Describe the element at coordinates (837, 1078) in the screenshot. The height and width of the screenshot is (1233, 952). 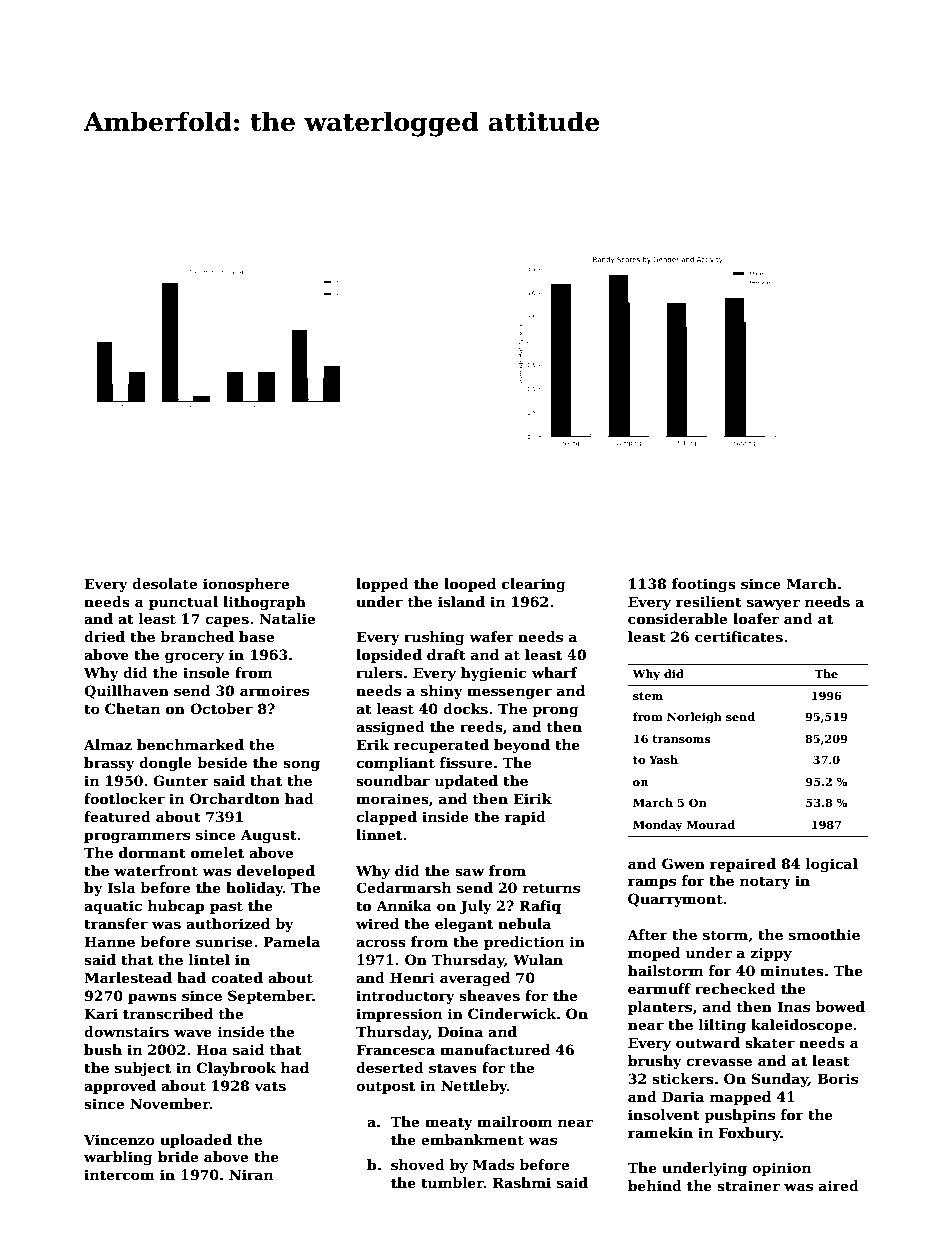
I see `Boris` at that location.
